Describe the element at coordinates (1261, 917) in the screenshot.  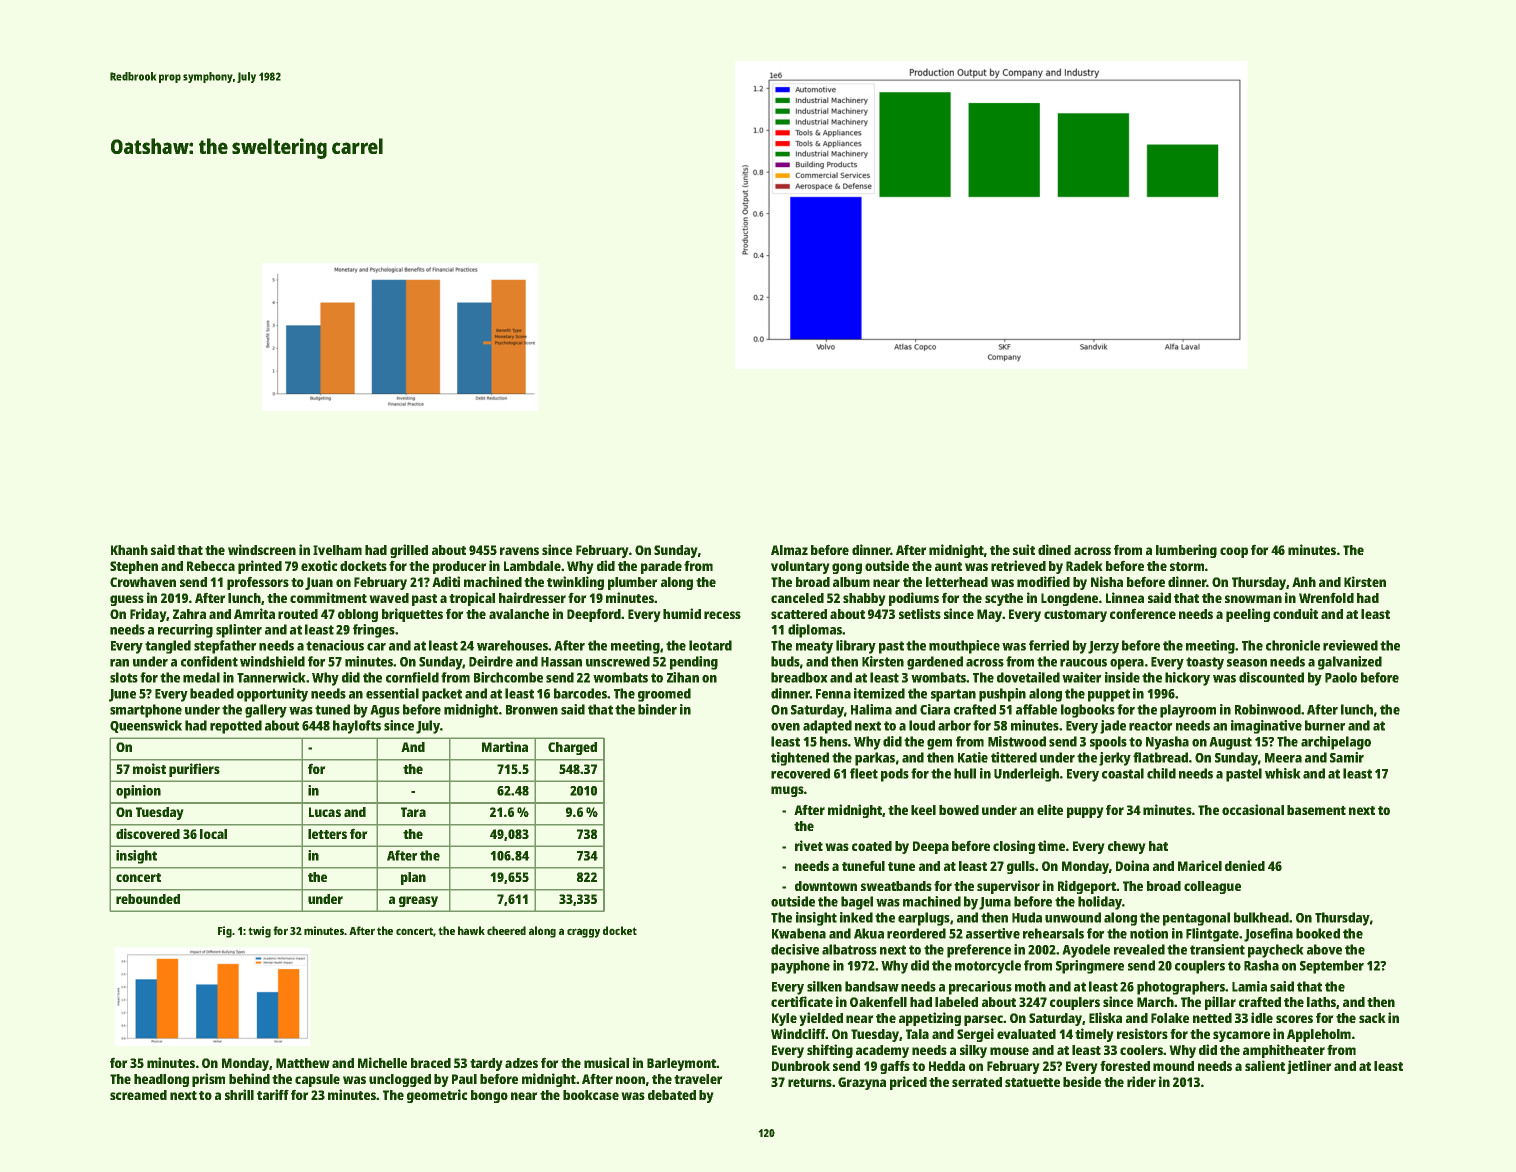
I see `bulkhead` at that location.
